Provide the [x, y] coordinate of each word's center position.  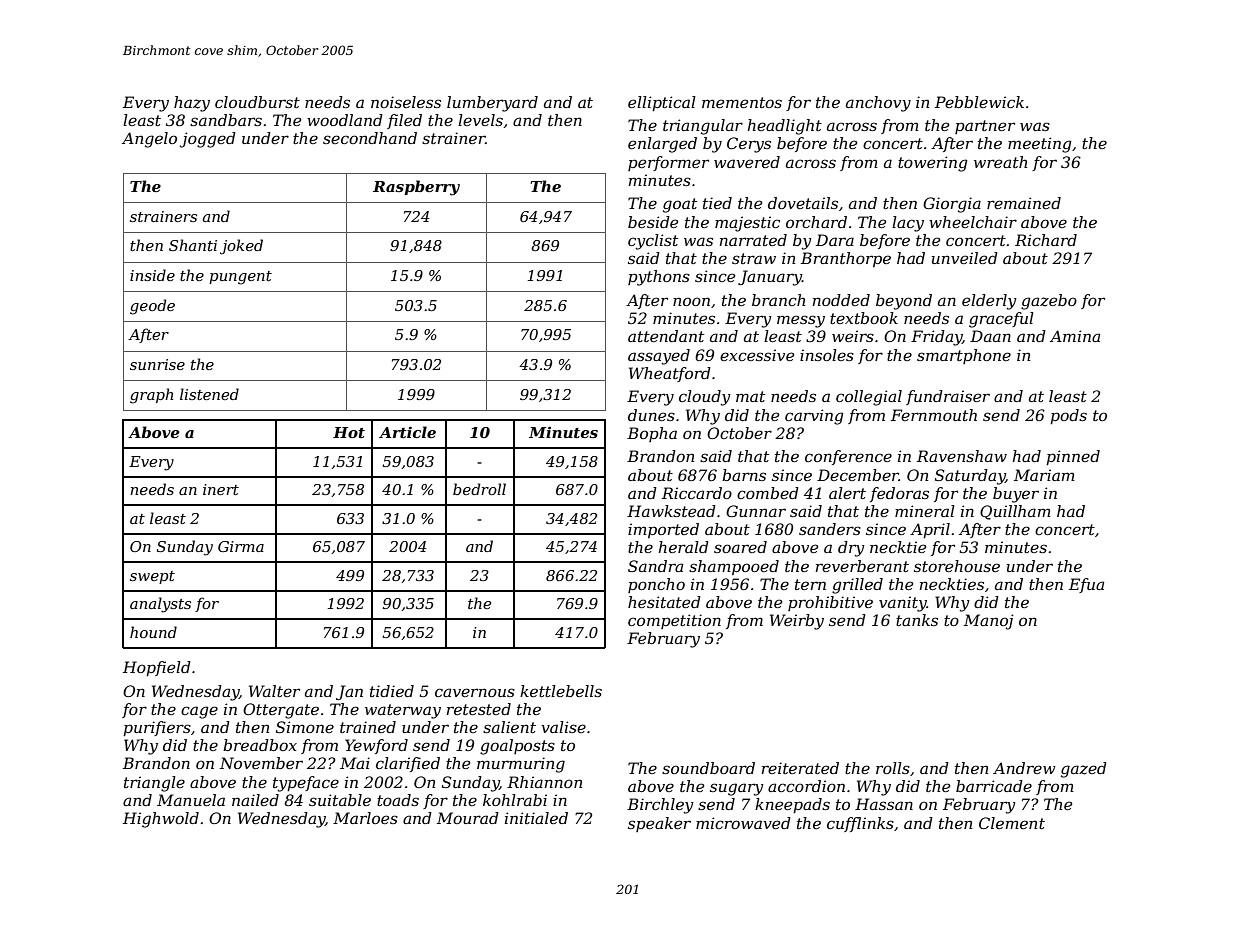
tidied [392, 691]
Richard [1046, 240]
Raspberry [416, 188]
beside [653, 222]
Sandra [655, 566]
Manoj [989, 622]
